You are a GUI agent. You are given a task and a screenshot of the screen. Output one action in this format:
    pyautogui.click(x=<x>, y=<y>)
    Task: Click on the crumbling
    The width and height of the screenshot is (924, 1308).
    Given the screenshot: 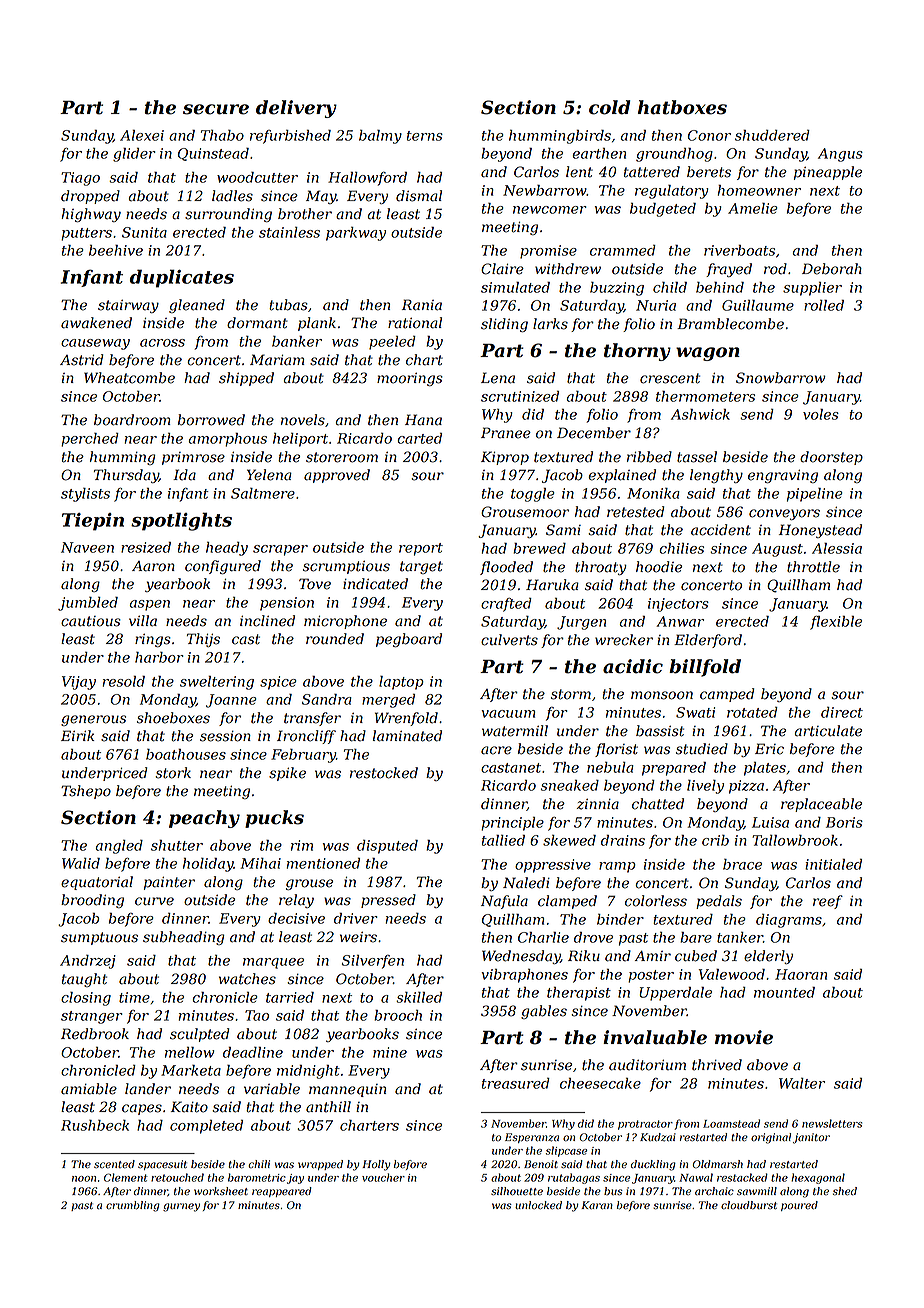 What is the action you would take?
    pyautogui.click(x=133, y=1206)
